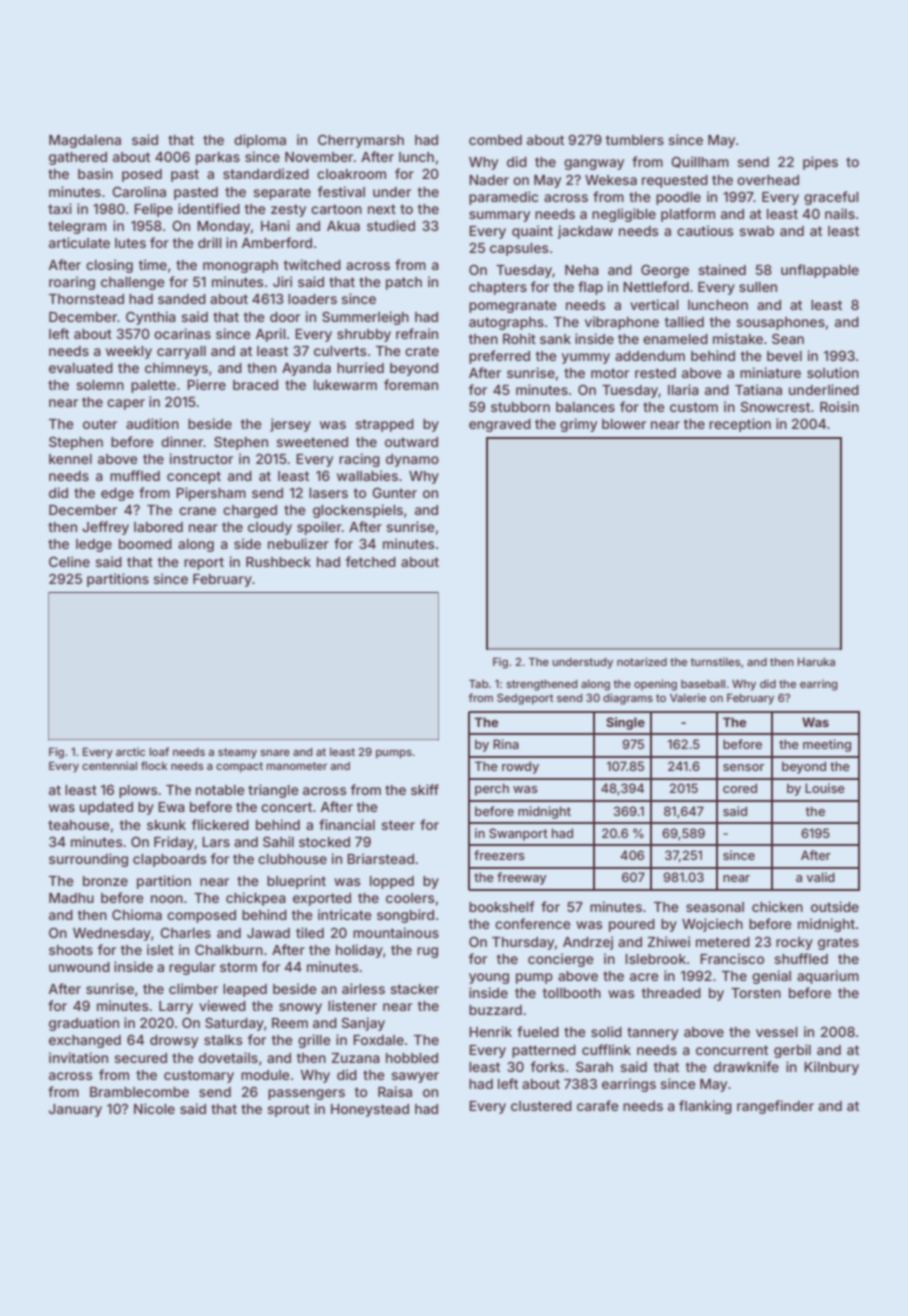  Describe the element at coordinates (75, 1110) in the screenshot. I see `January` at that location.
